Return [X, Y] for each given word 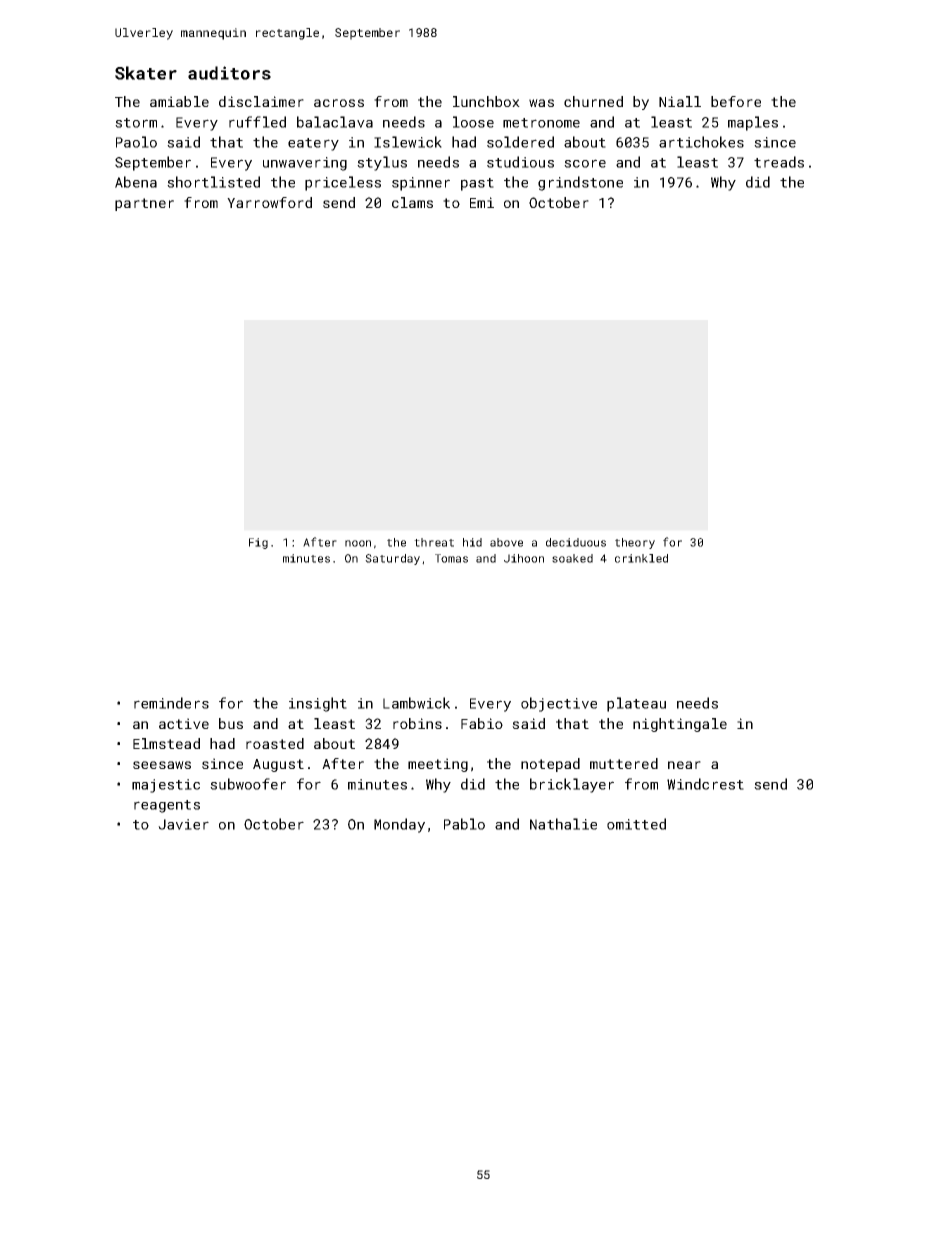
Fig [258, 543]
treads [779, 162]
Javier [183, 824]
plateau [636, 704]
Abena [136, 182]
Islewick [408, 142]
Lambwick [416, 703]
